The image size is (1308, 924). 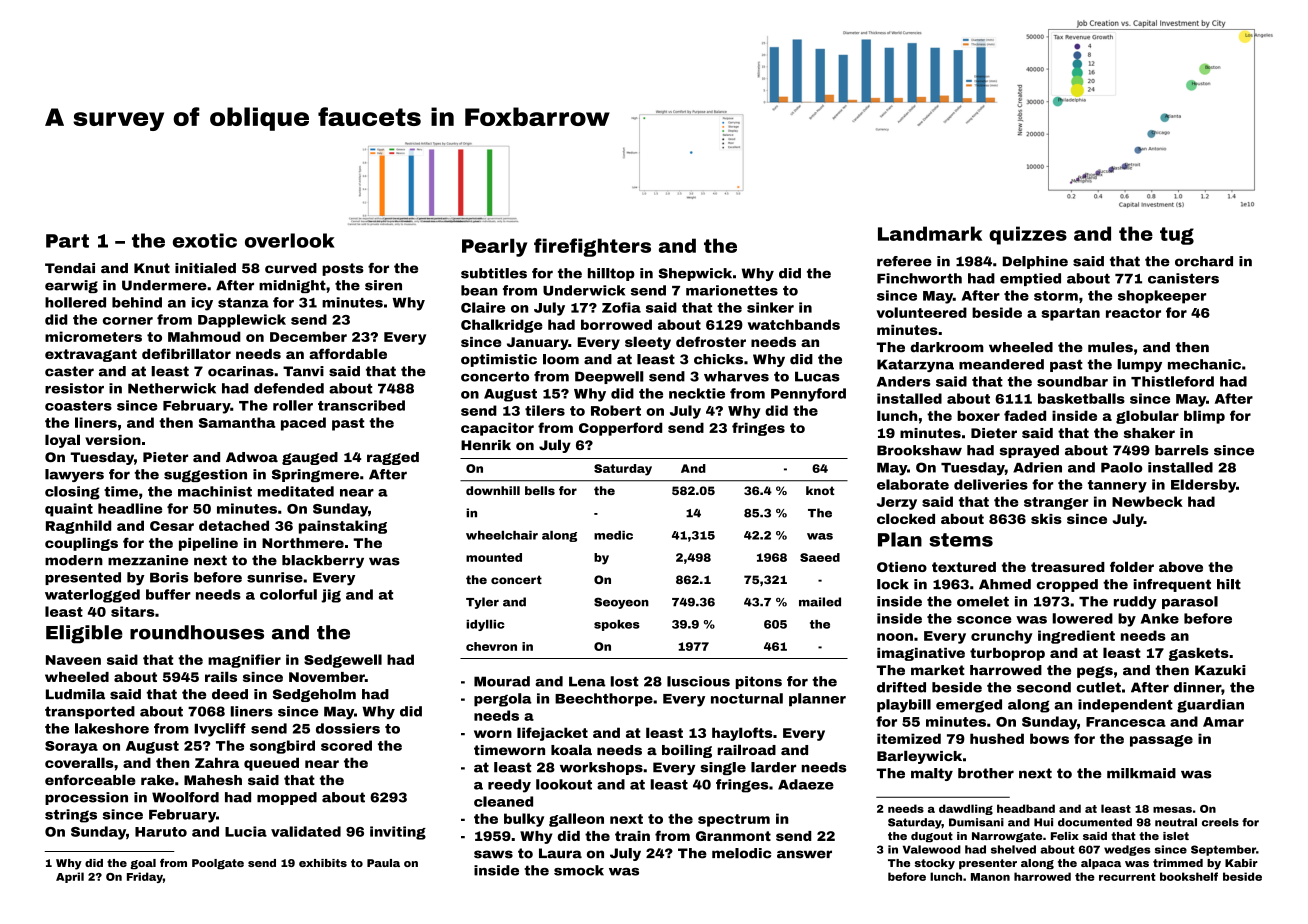 What do you see at coordinates (1099, 687) in the screenshot?
I see `cutlet` at bounding box center [1099, 687].
